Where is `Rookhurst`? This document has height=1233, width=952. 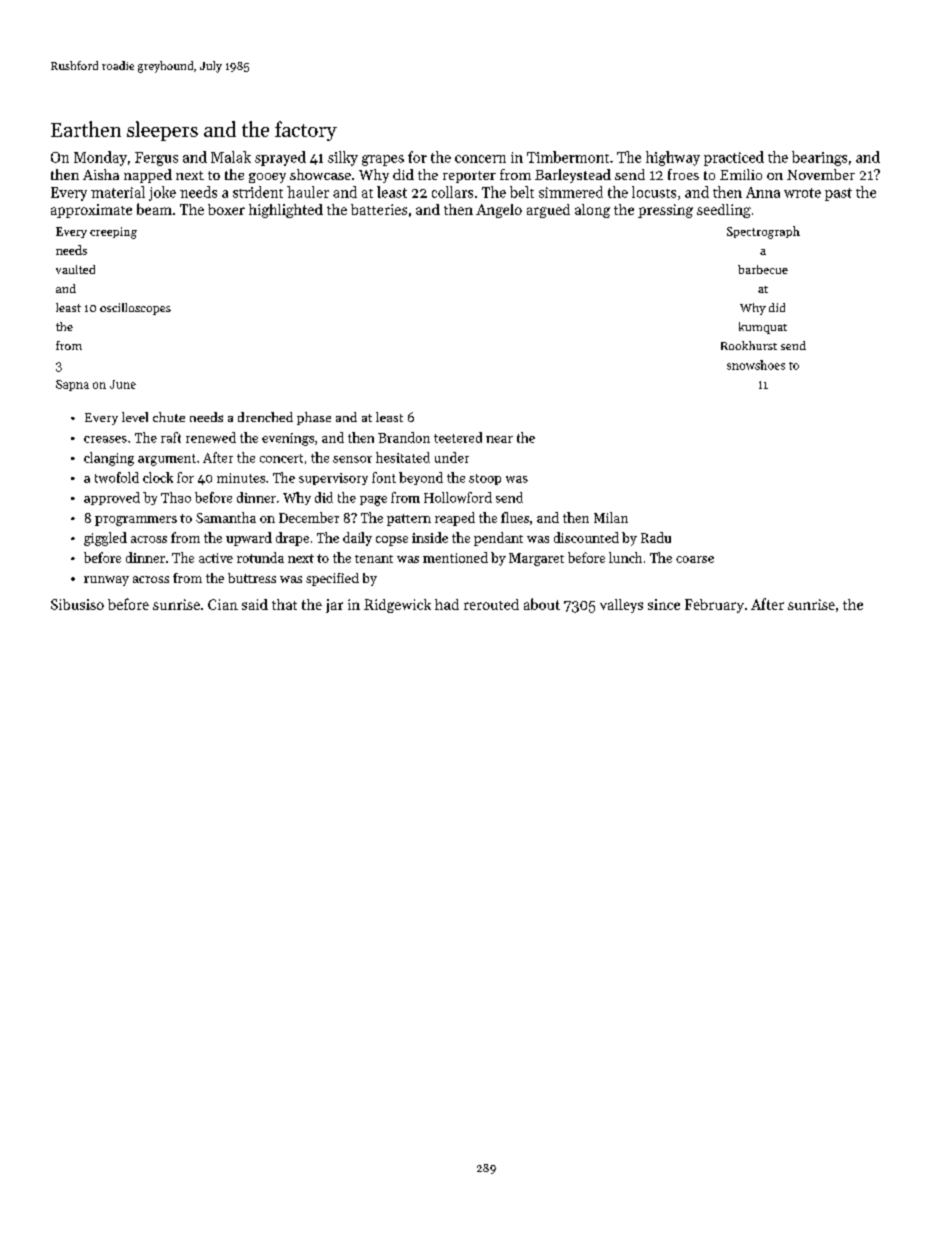 Rookhurst is located at coordinates (749, 345).
